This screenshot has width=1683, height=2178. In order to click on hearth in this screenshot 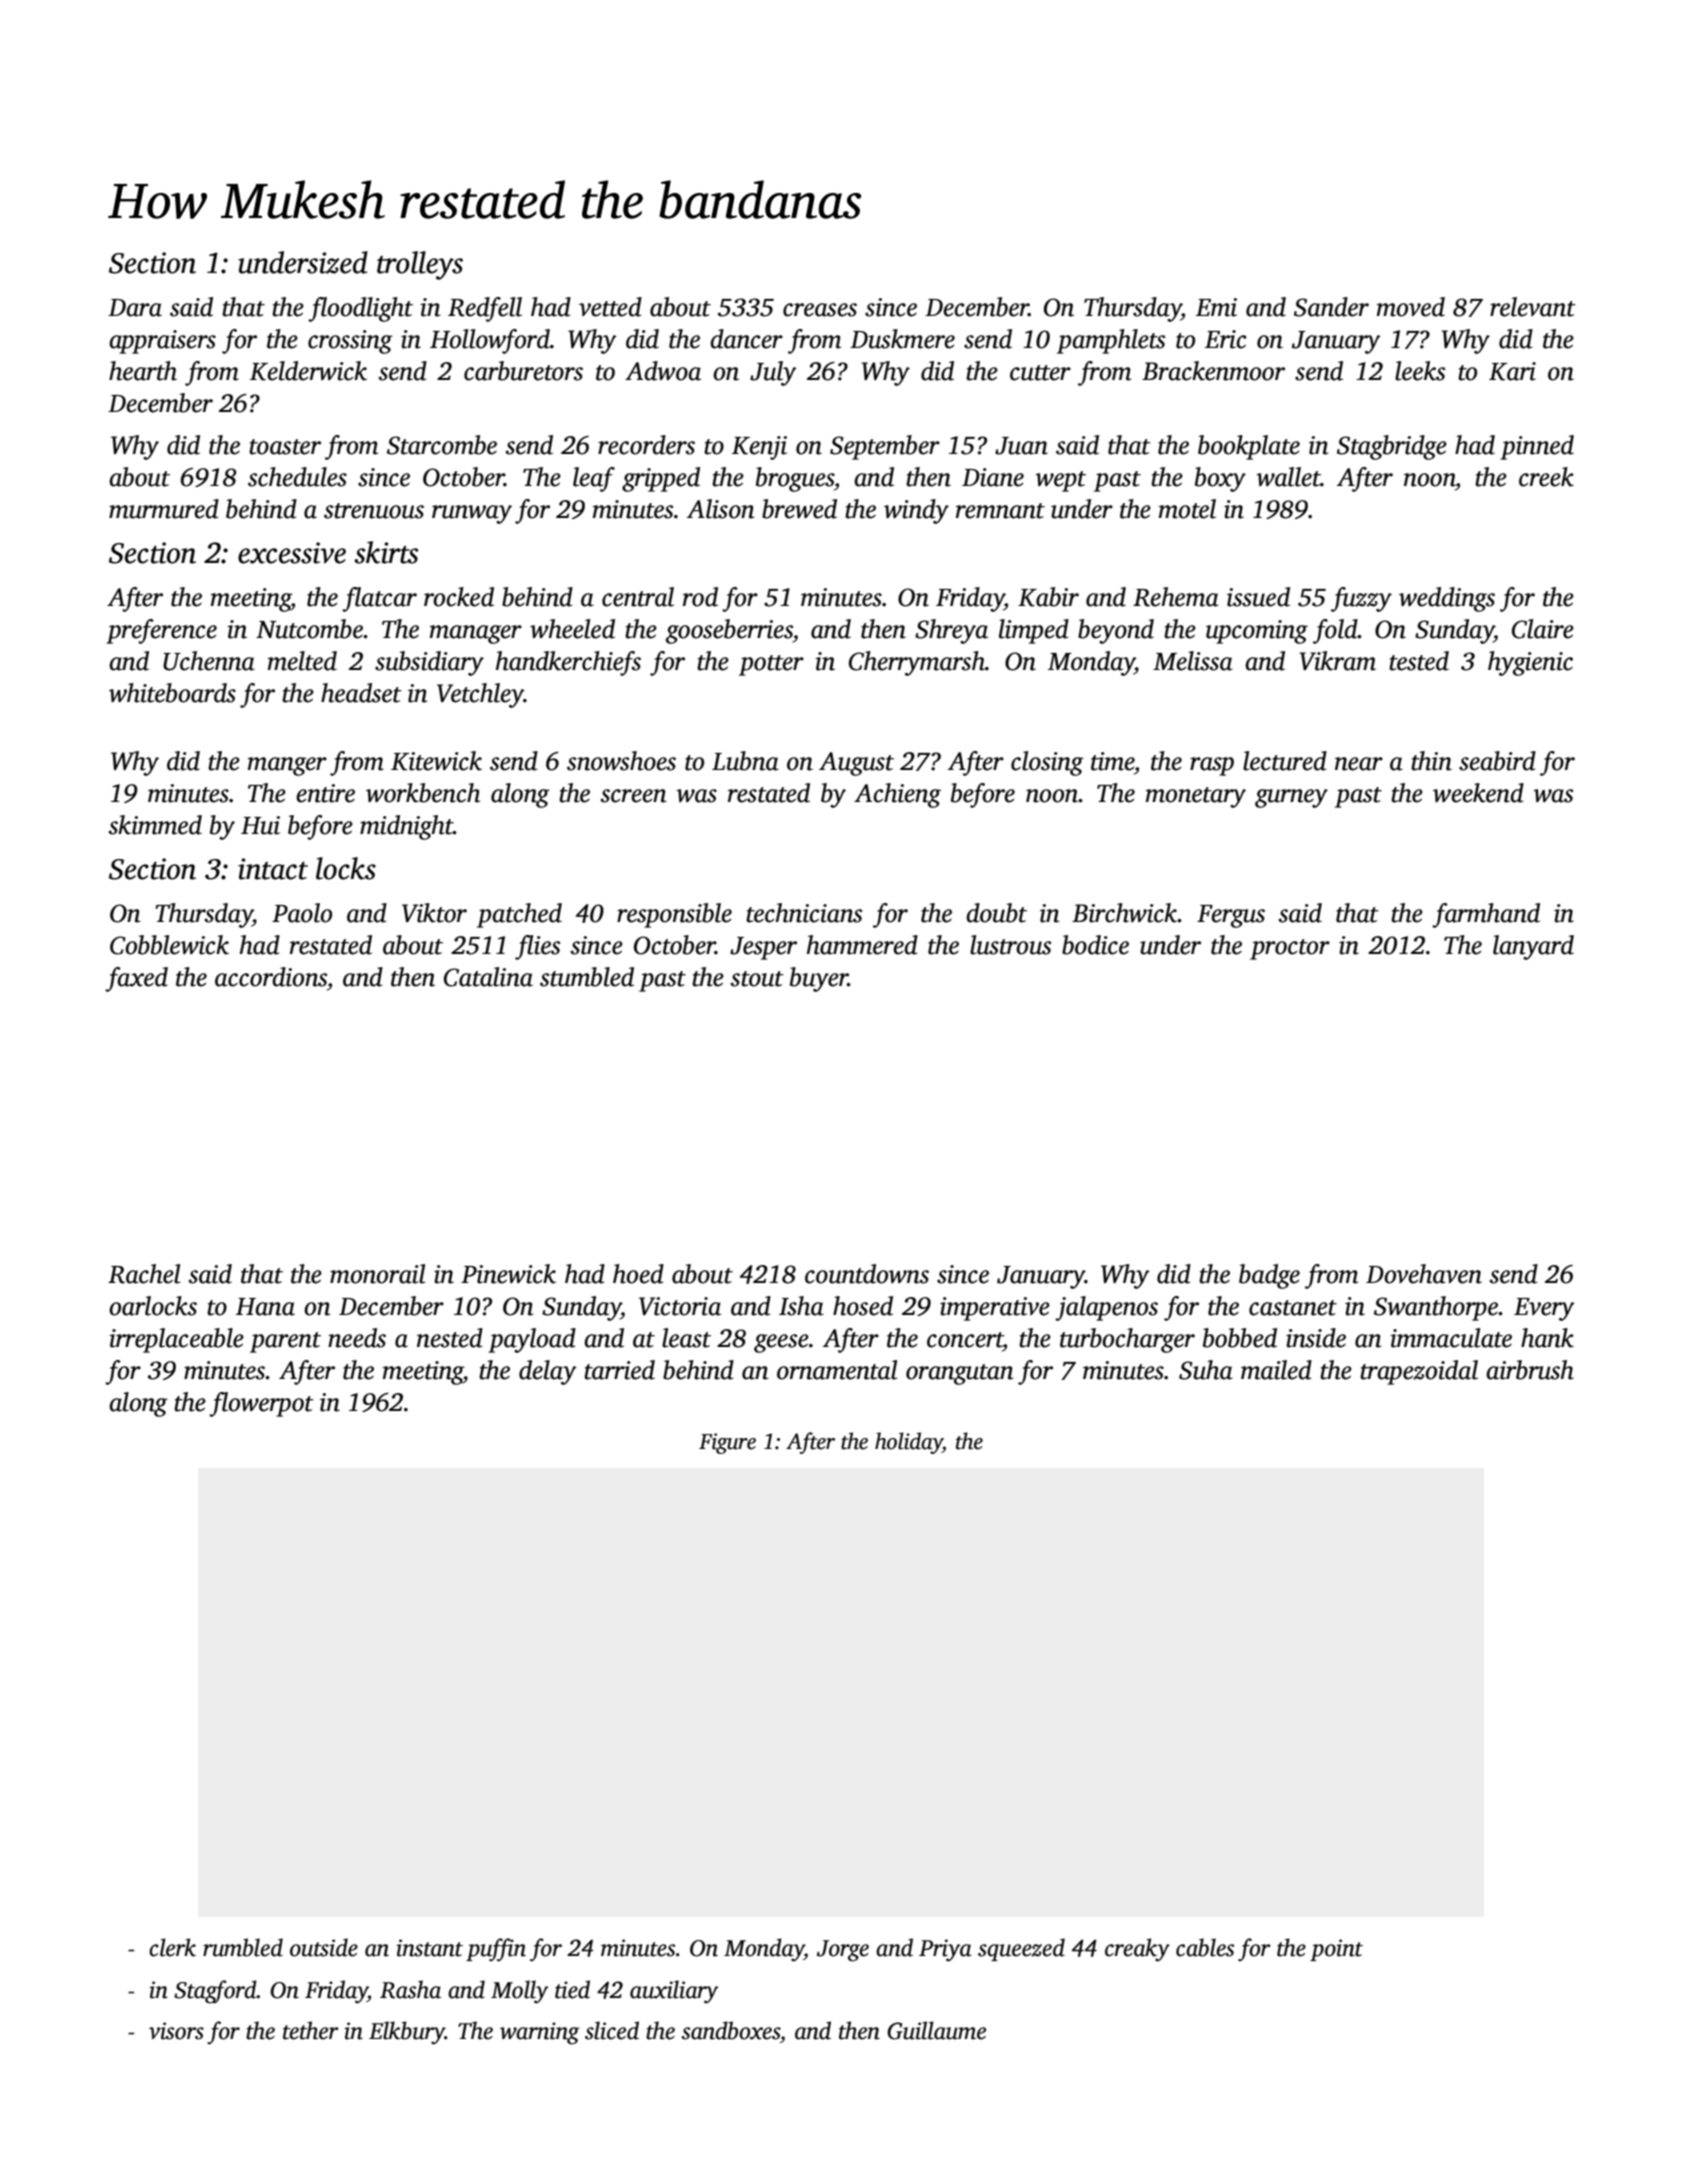, I will do `click(143, 371)`.
